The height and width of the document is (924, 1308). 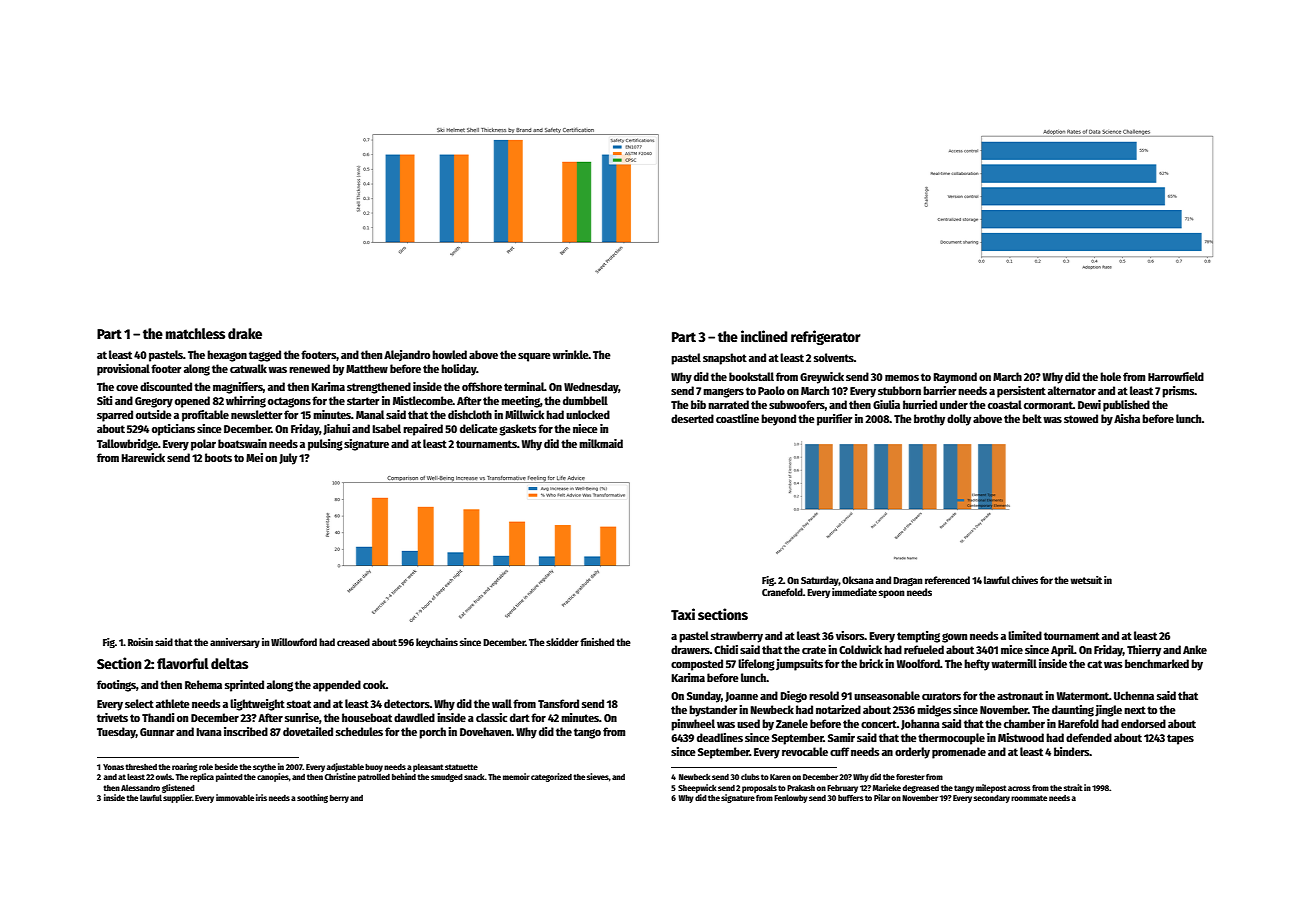 I want to click on daunting, so click(x=1073, y=711).
